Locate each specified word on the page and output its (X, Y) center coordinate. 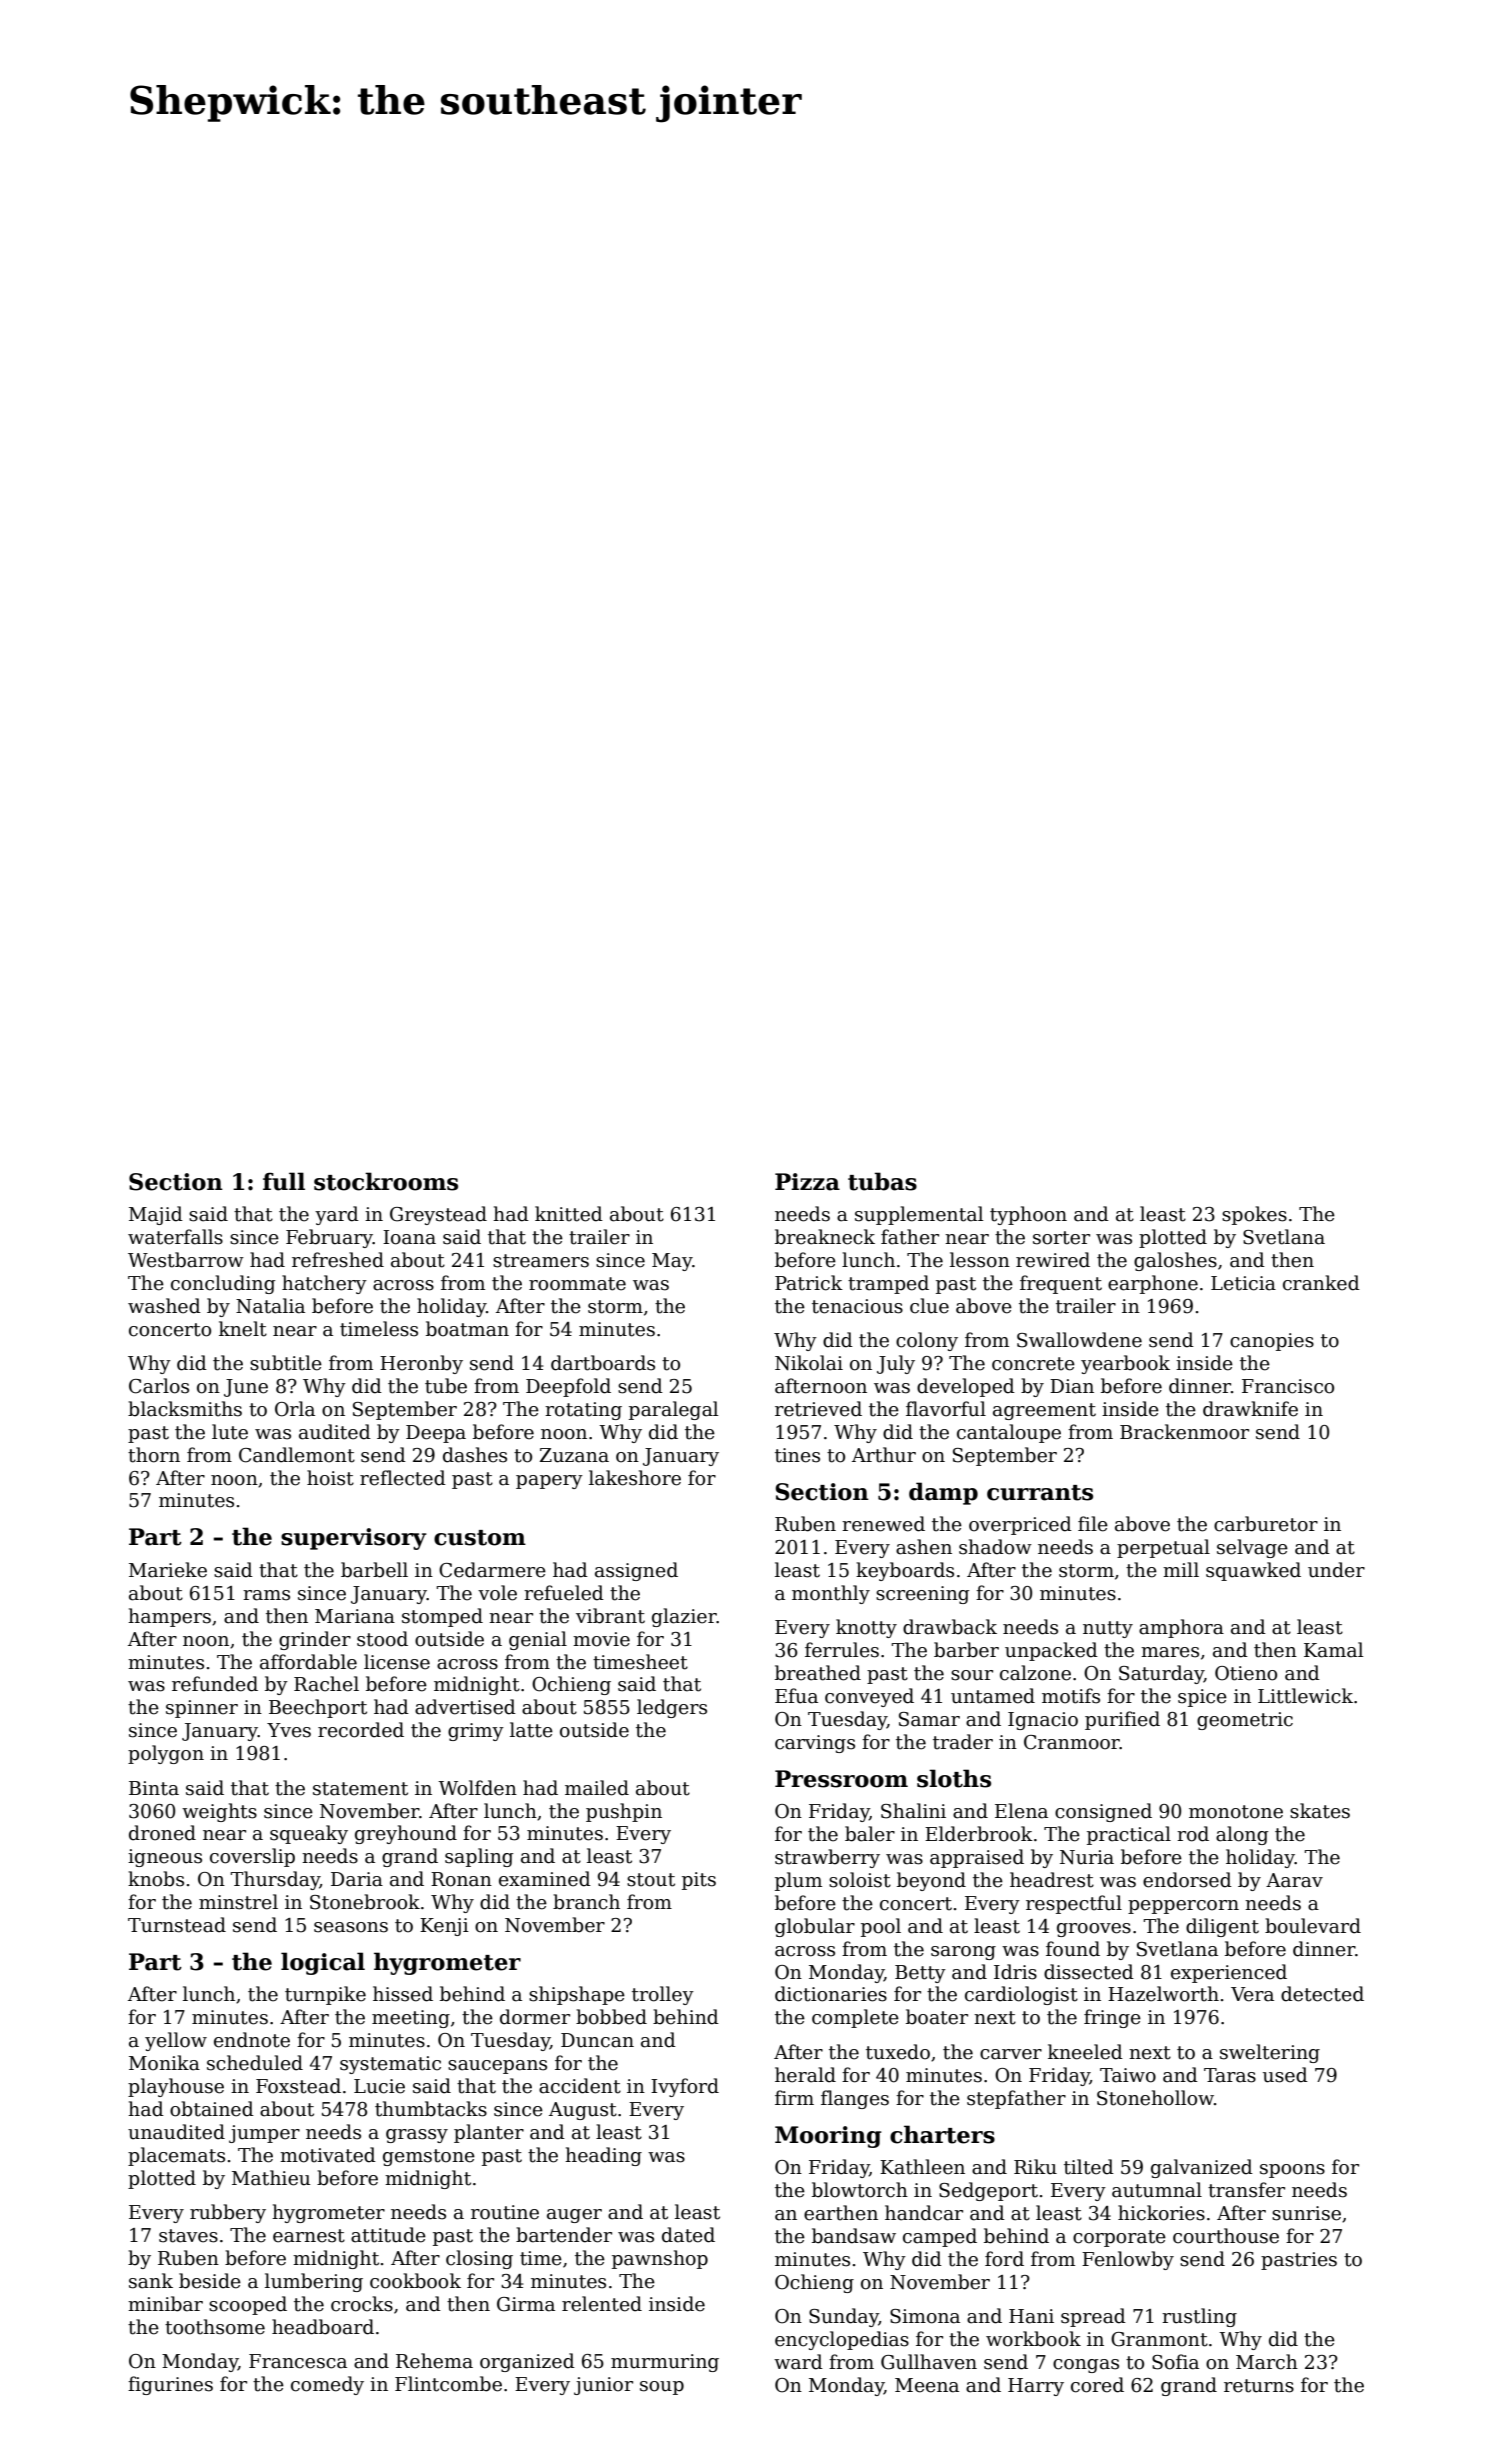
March (1267, 2362)
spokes (1254, 1215)
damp (943, 1493)
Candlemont (297, 1455)
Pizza (807, 1182)
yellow (176, 2041)
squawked (1253, 1571)
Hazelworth (1163, 1994)
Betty (920, 1974)
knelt (243, 1329)
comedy (327, 2385)
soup (662, 2388)
